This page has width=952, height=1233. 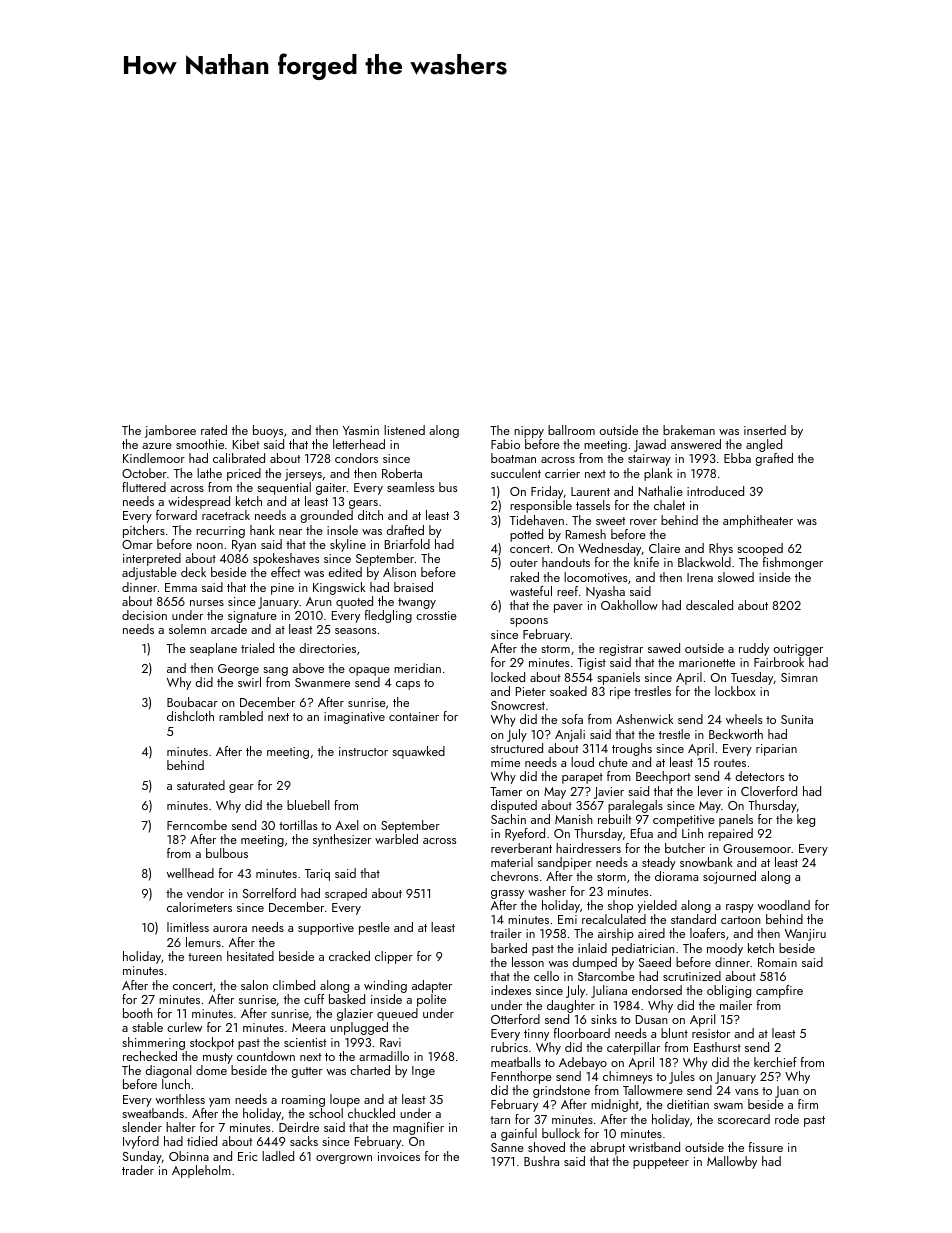 What do you see at coordinates (181, 1127) in the page?
I see `halter` at bounding box center [181, 1127].
